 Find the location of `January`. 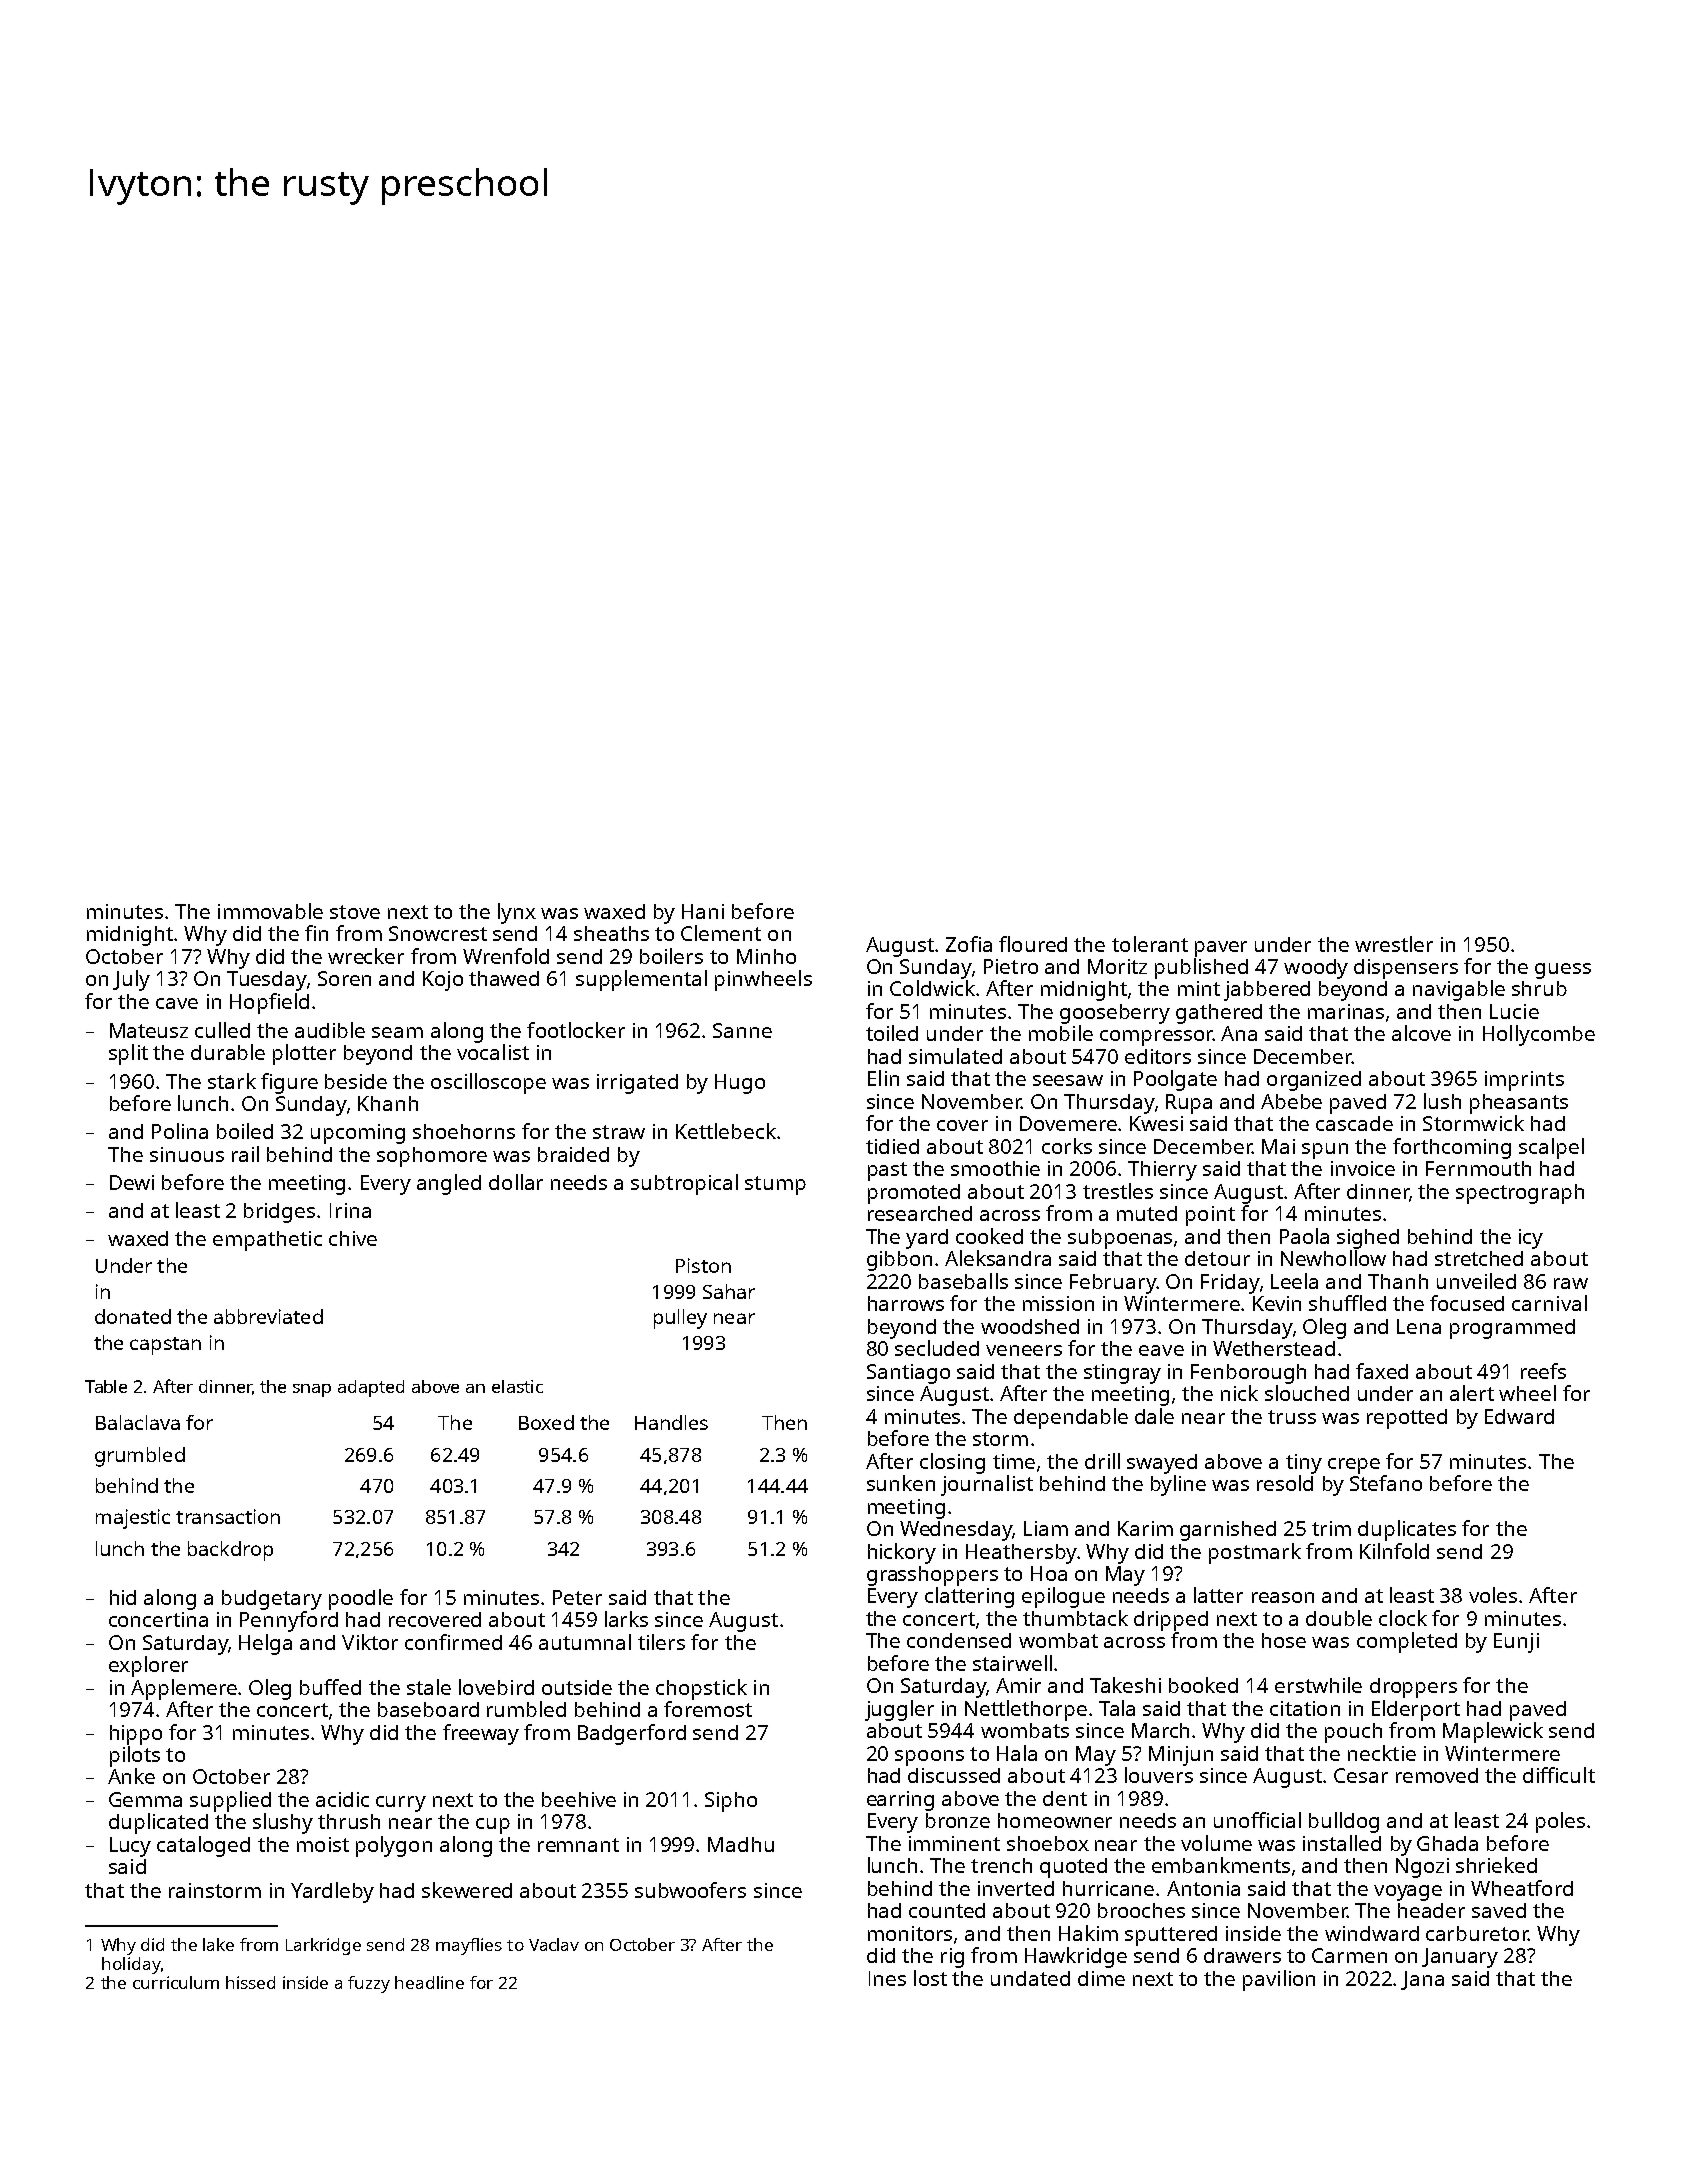

January is located at coordinates (1460, 1958).
